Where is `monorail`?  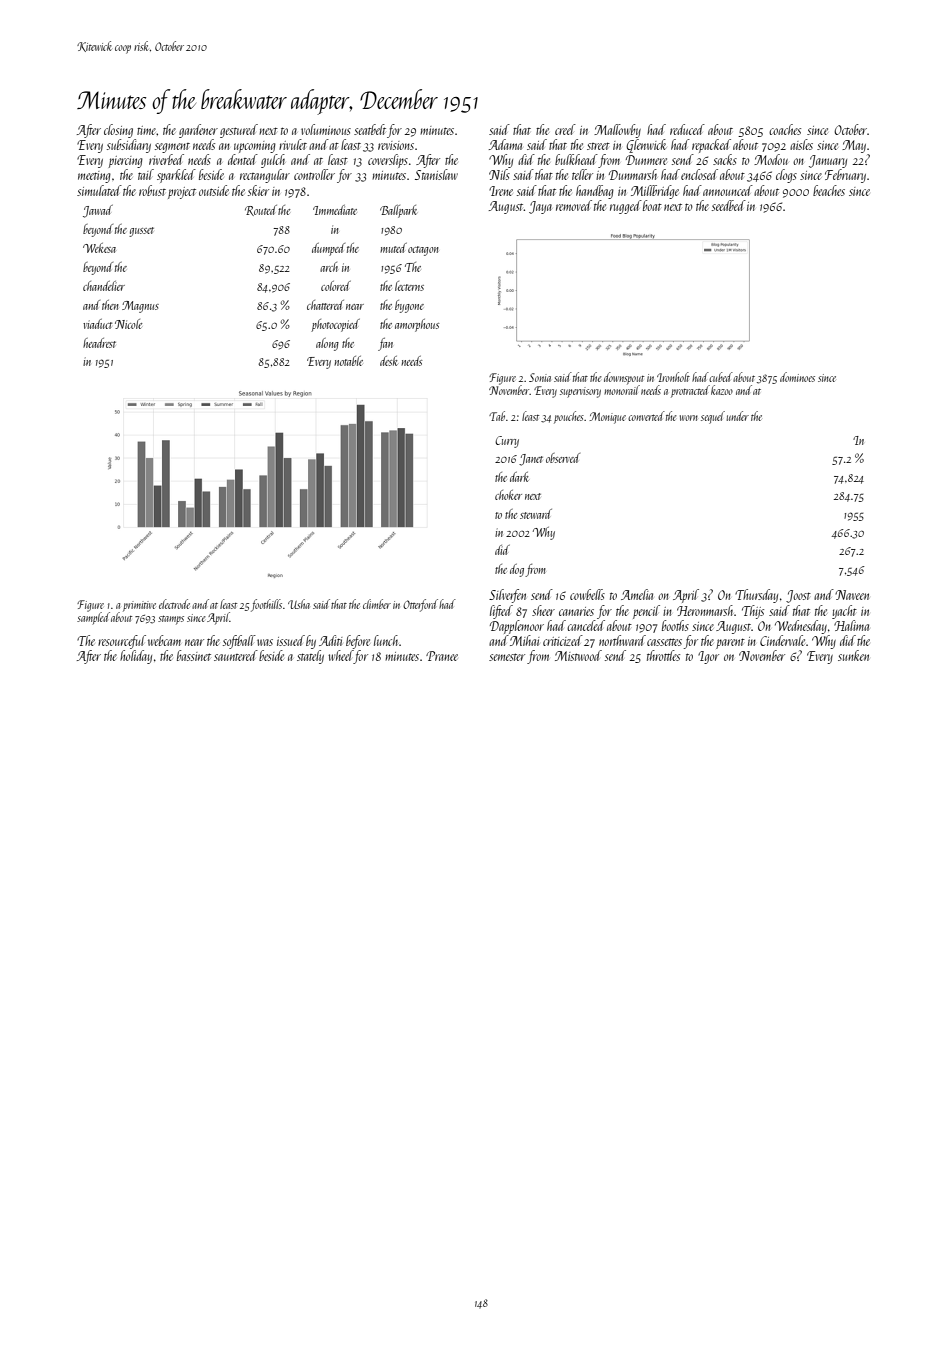 monorail is located at coordinates (622, 390).
